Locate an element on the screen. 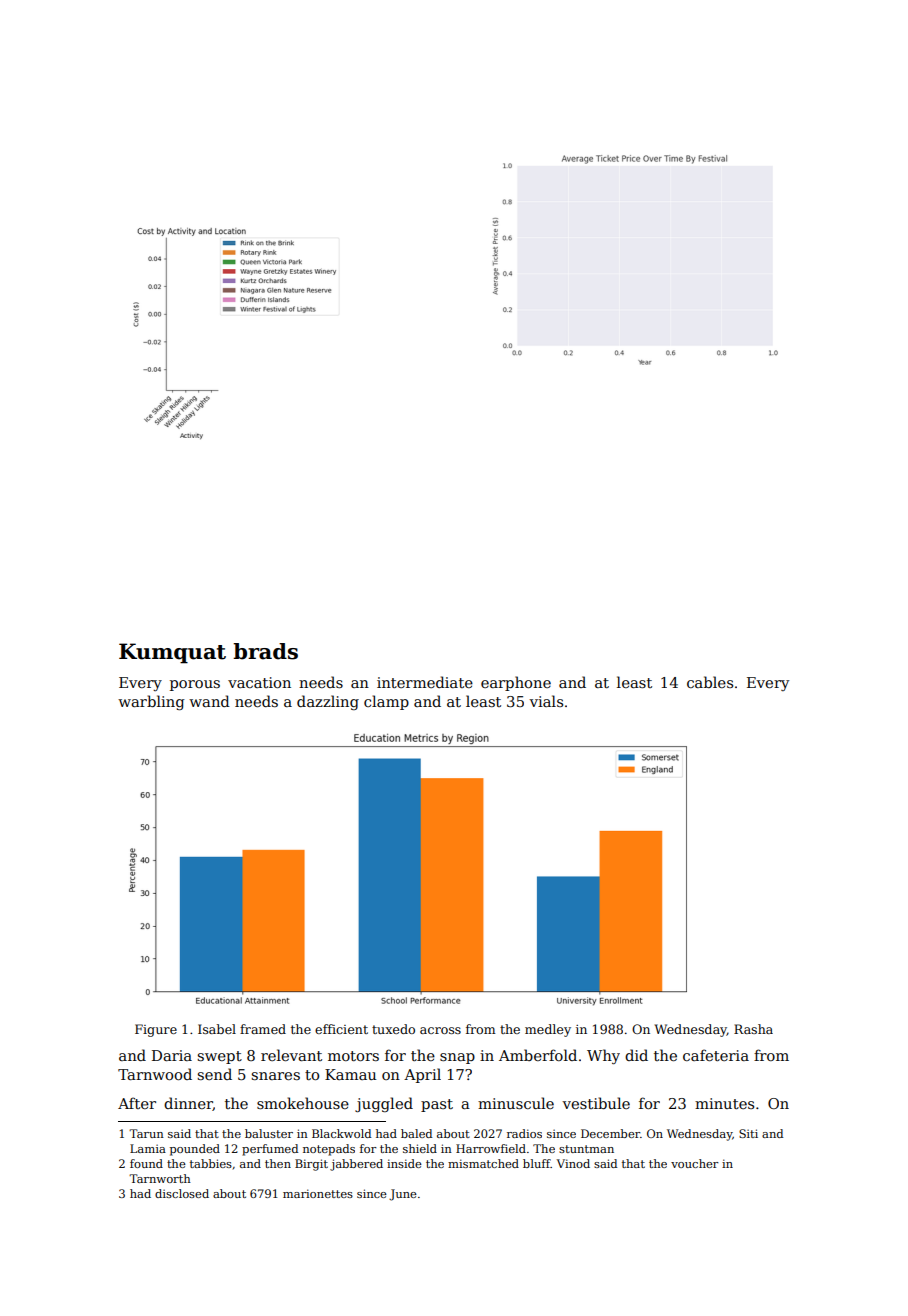 The image size is (908, 1316). across is located at coordinates (440, 1030).
